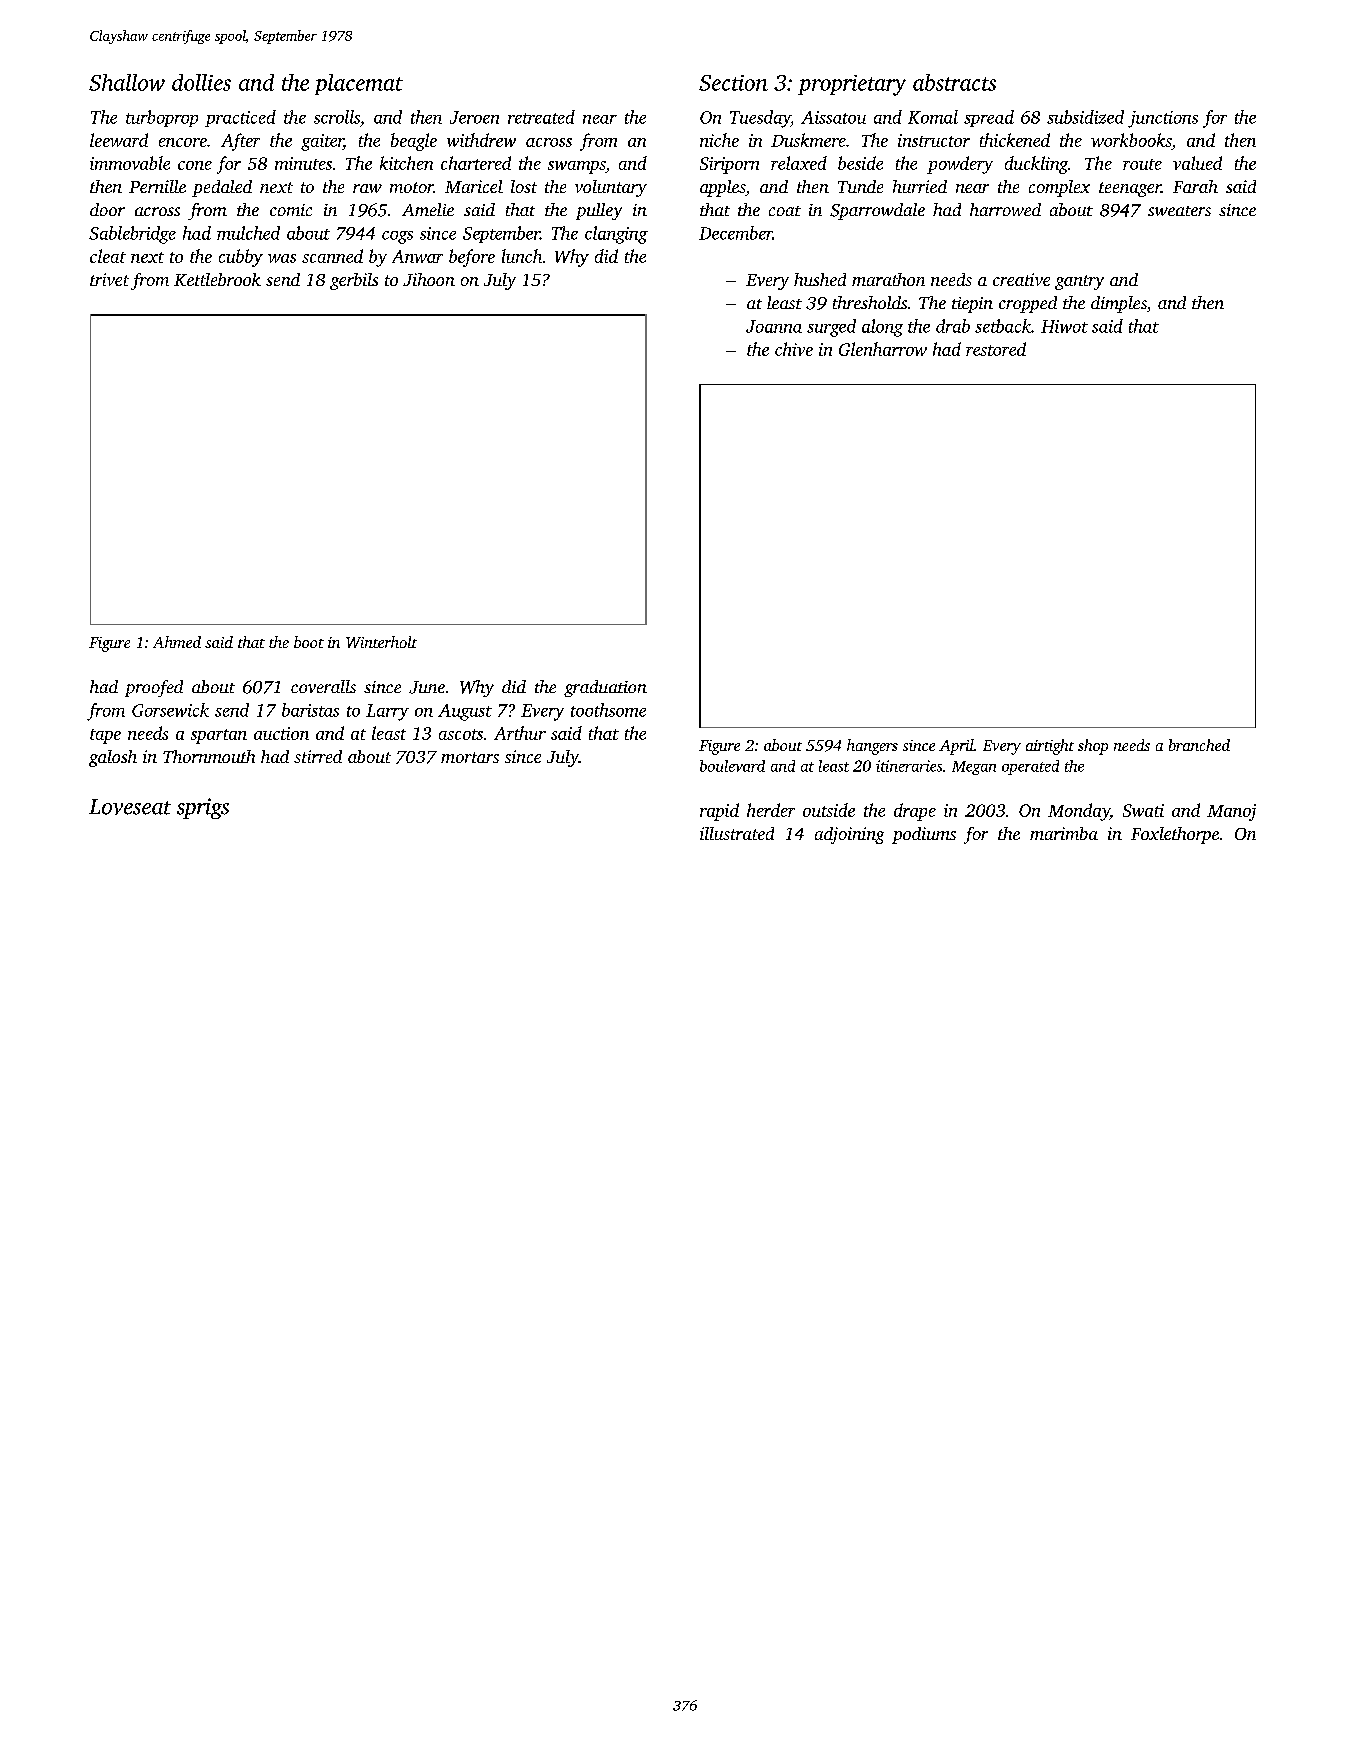 This image has height=1742, width=1346. What do you see at coordinates (309, 642) in the image?
I see `boot` at bounding box center [309, 642].
